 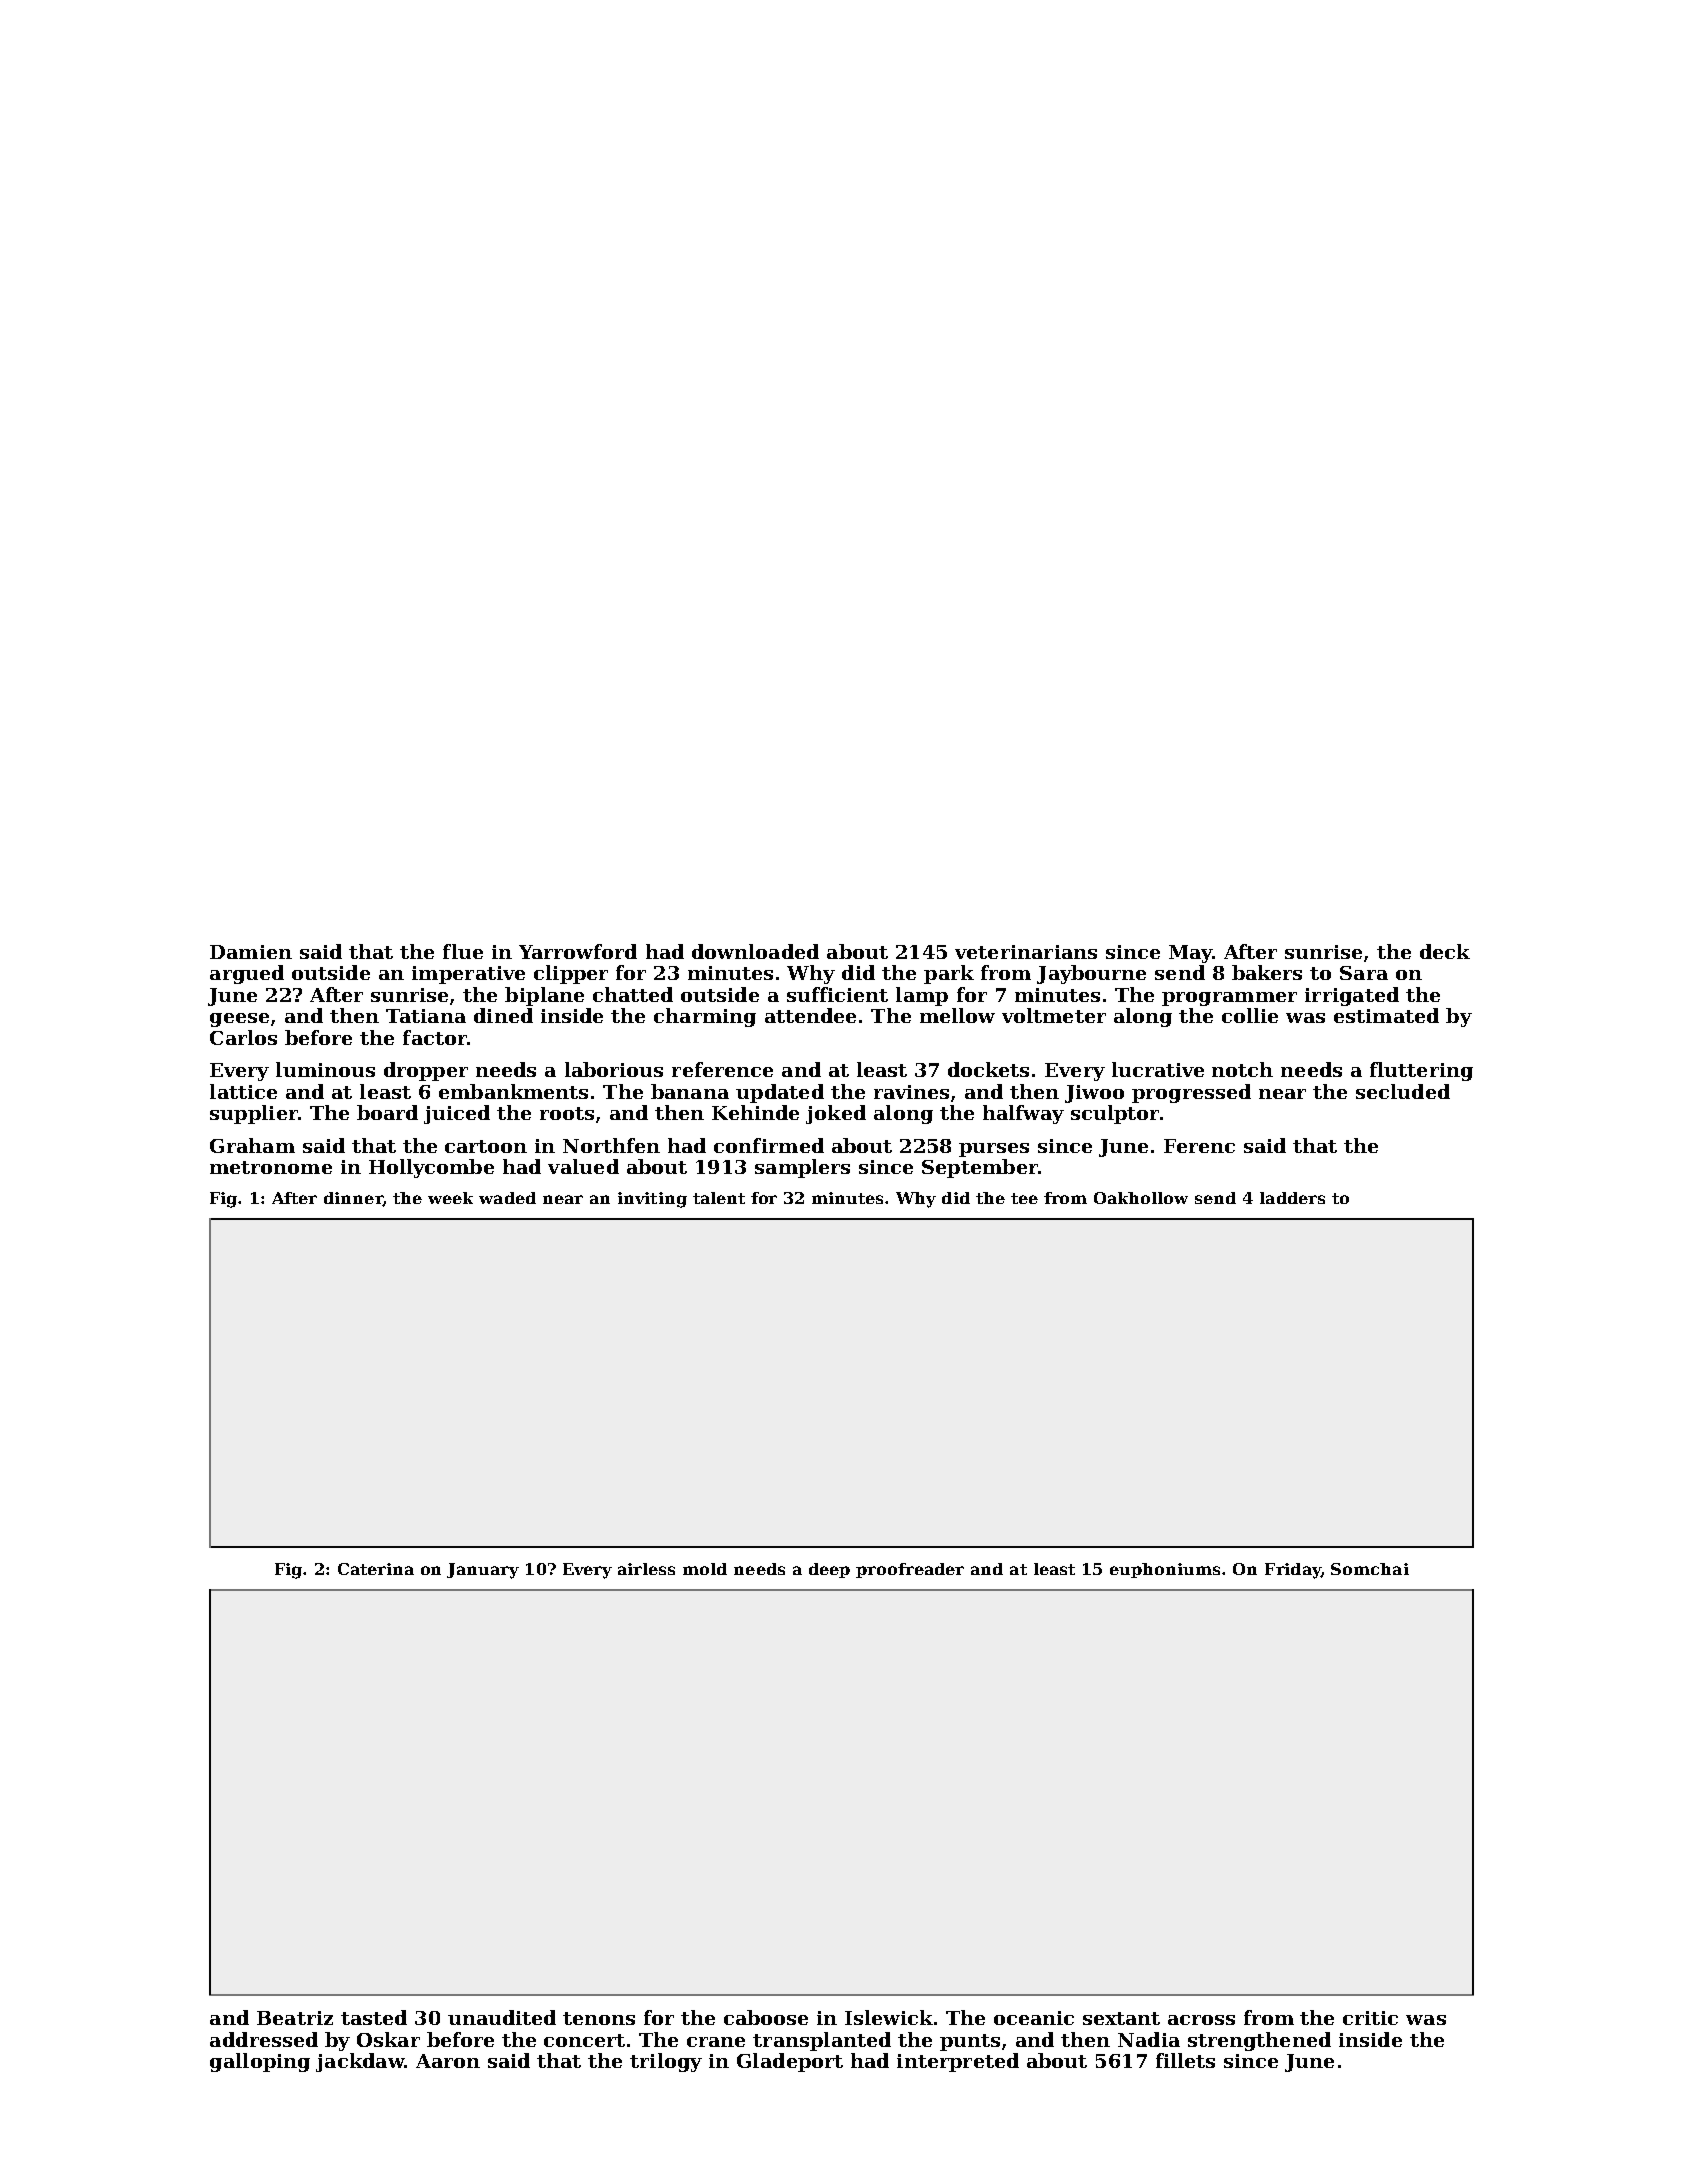 What do you see at coordinates (578, 951) in the screenshot?
I see `Yarrowford` at bounding box center [578, 951].
